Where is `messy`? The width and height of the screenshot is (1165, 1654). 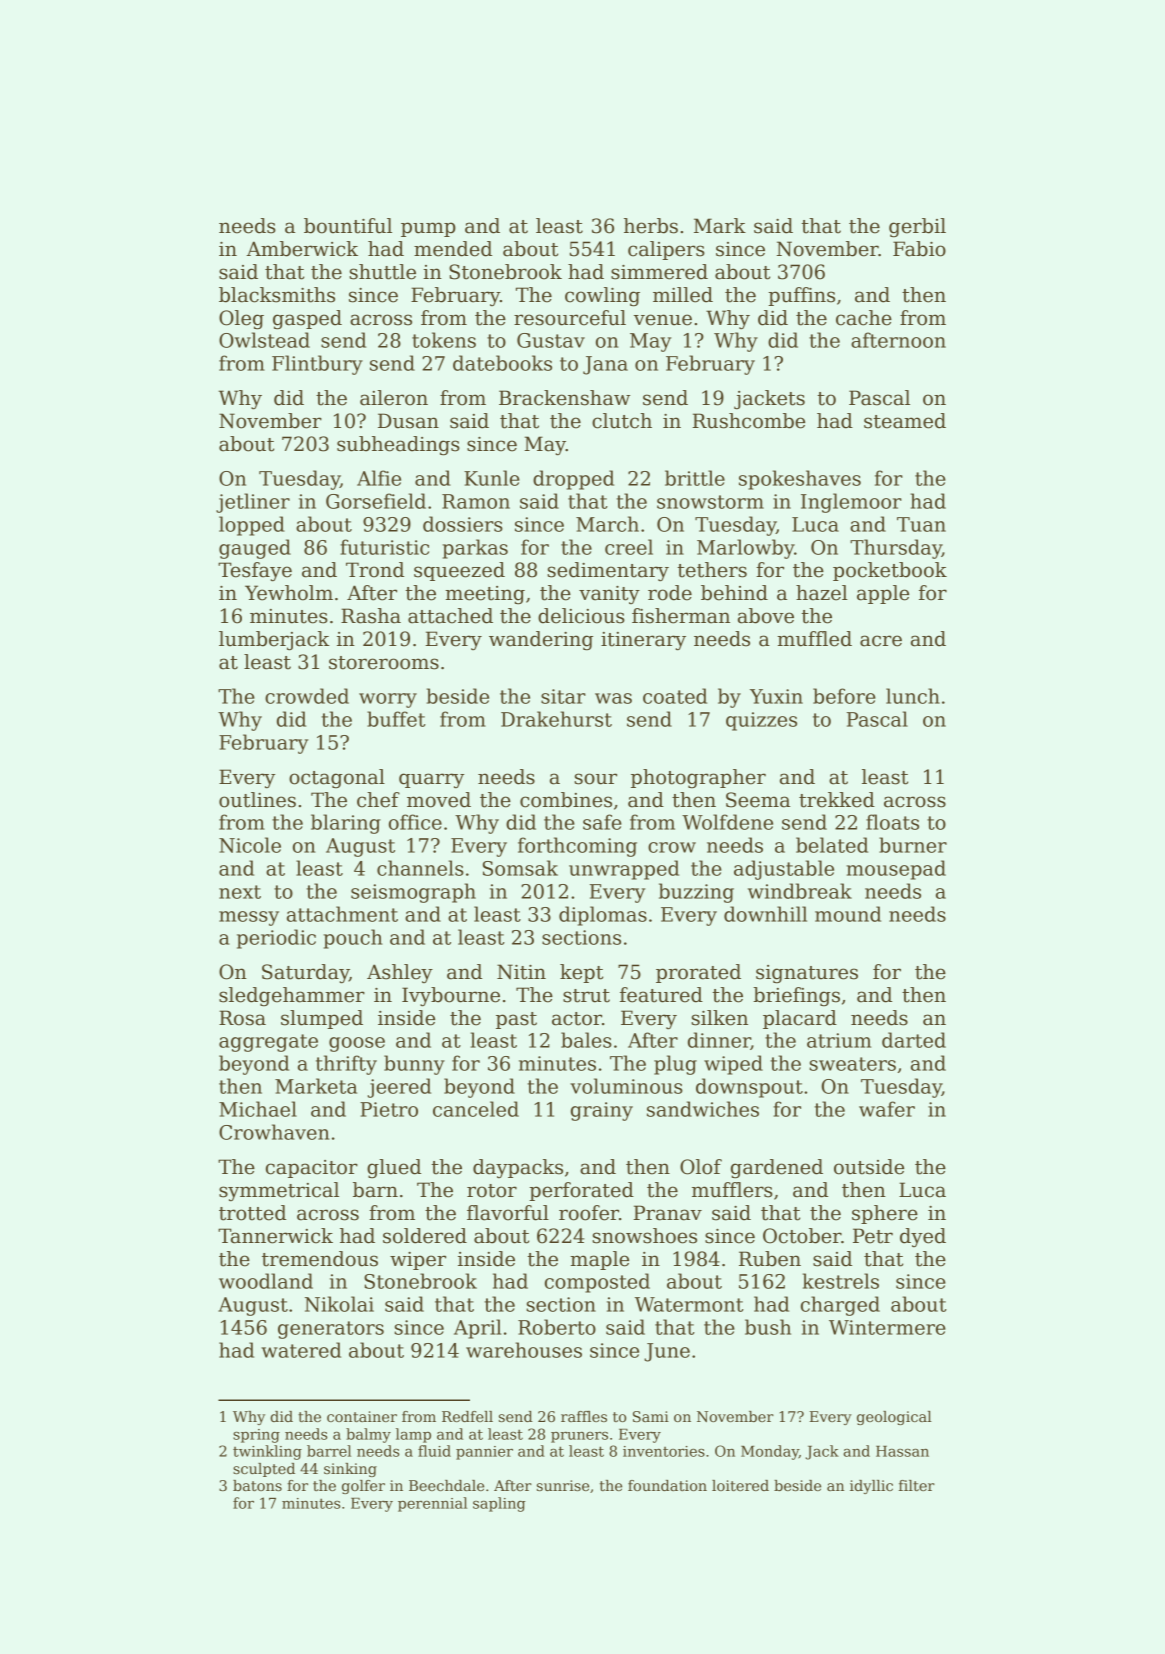 messy is located at coordinates (249, 918).
